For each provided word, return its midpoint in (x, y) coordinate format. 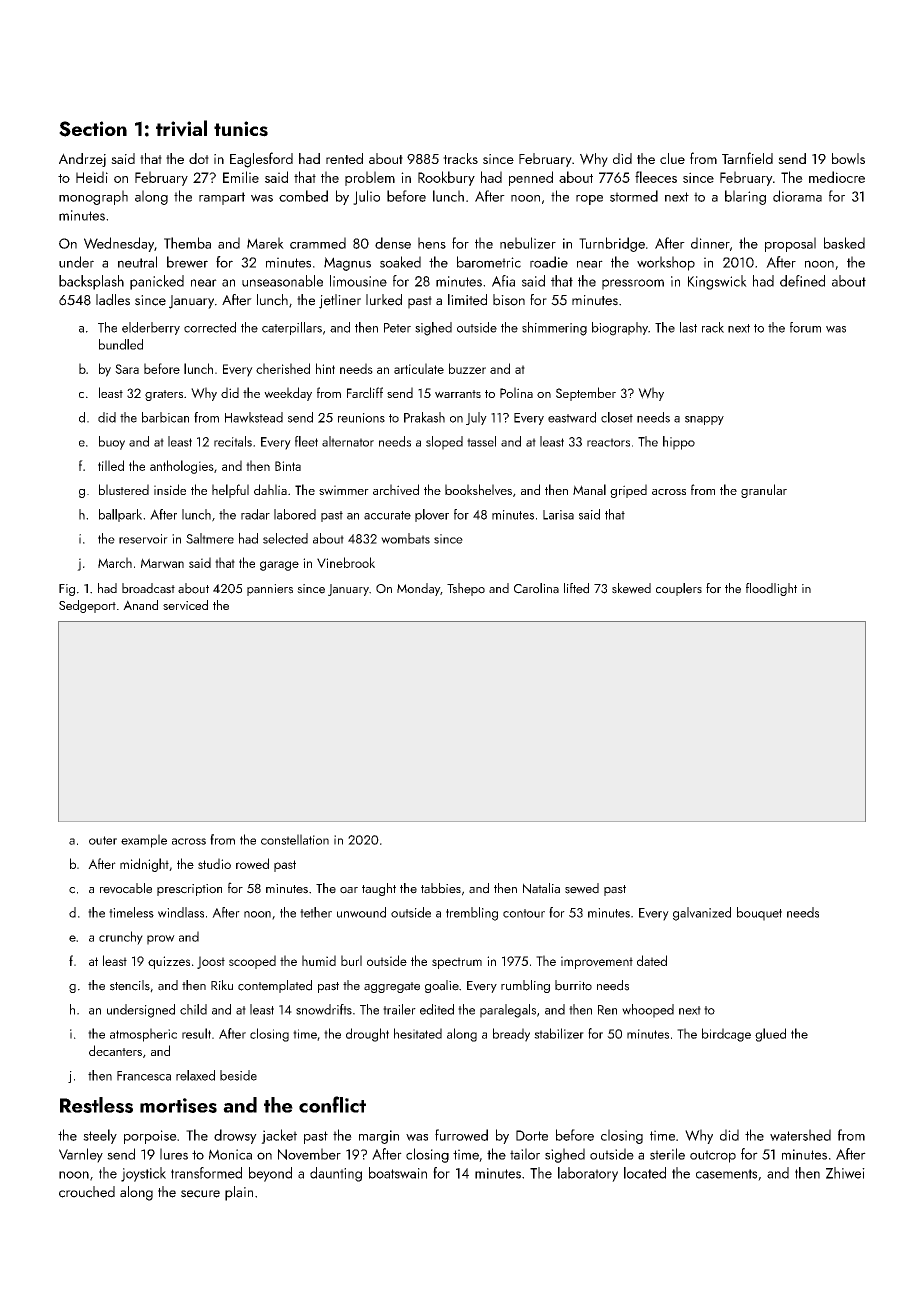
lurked (384, 300)
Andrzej (82, 160)
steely (100, 1136)
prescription (189, 890)
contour (524, 913)
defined (802, 281)
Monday (418, 589)
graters (164, 395)
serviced (185, 605)
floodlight (771, 589)
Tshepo (466, 589)
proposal (790, 244)
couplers (679, 589)
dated (652, 960)
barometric (489, 262)
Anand (140, 605)
